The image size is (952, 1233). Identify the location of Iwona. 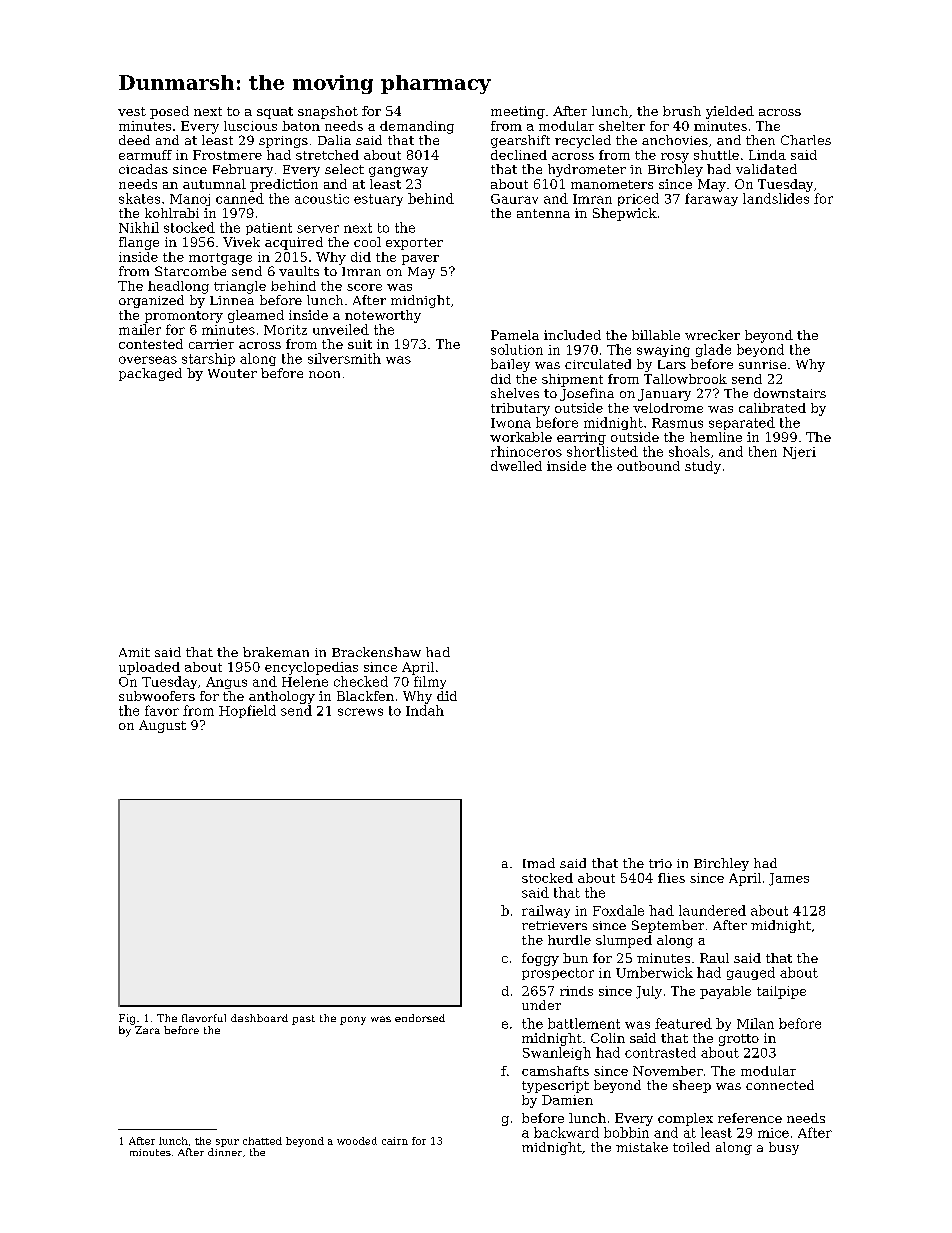
(511, 423).
